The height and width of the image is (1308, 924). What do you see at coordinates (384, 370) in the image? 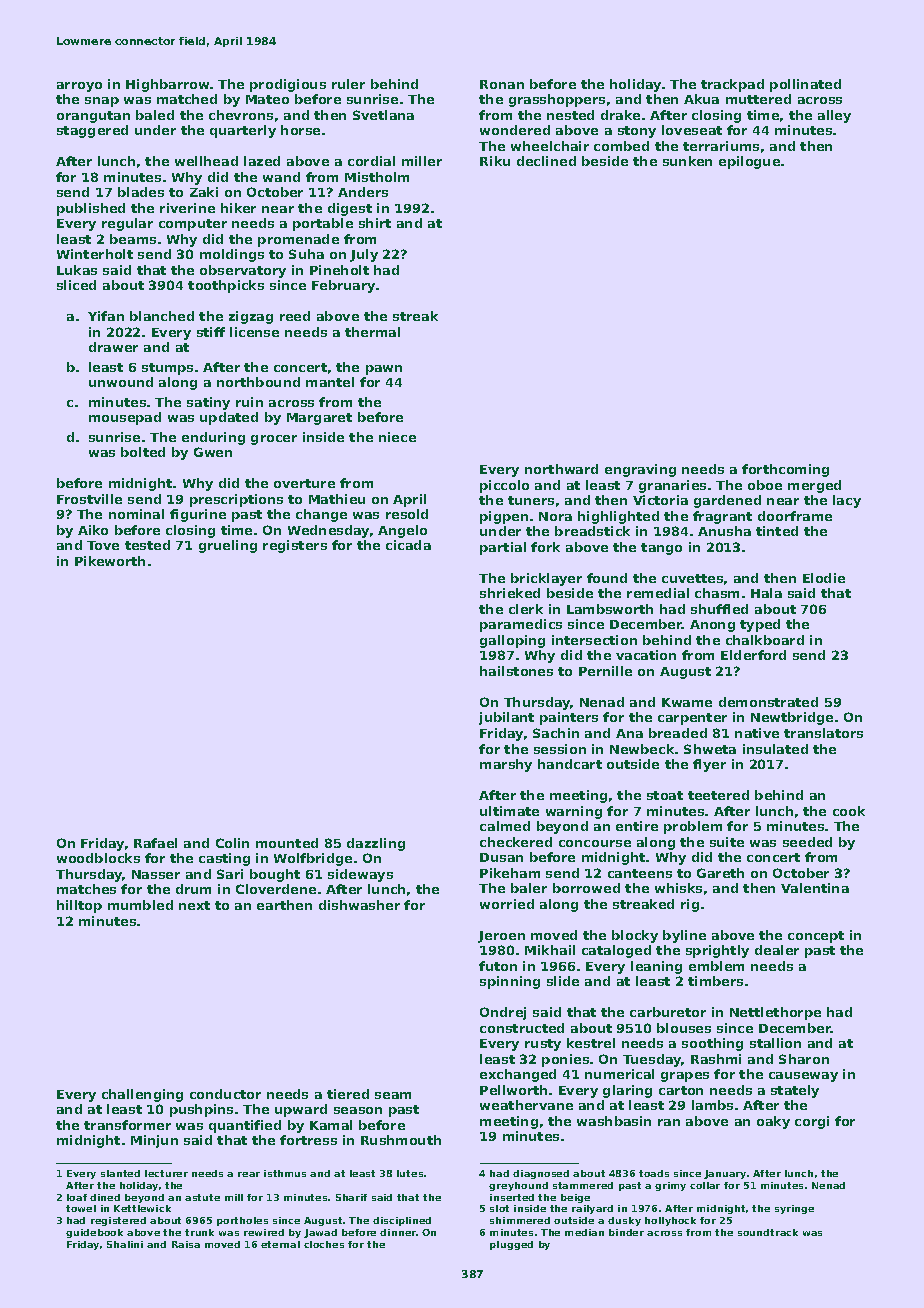
I see `pawn` at bounding box center [384, 370].
